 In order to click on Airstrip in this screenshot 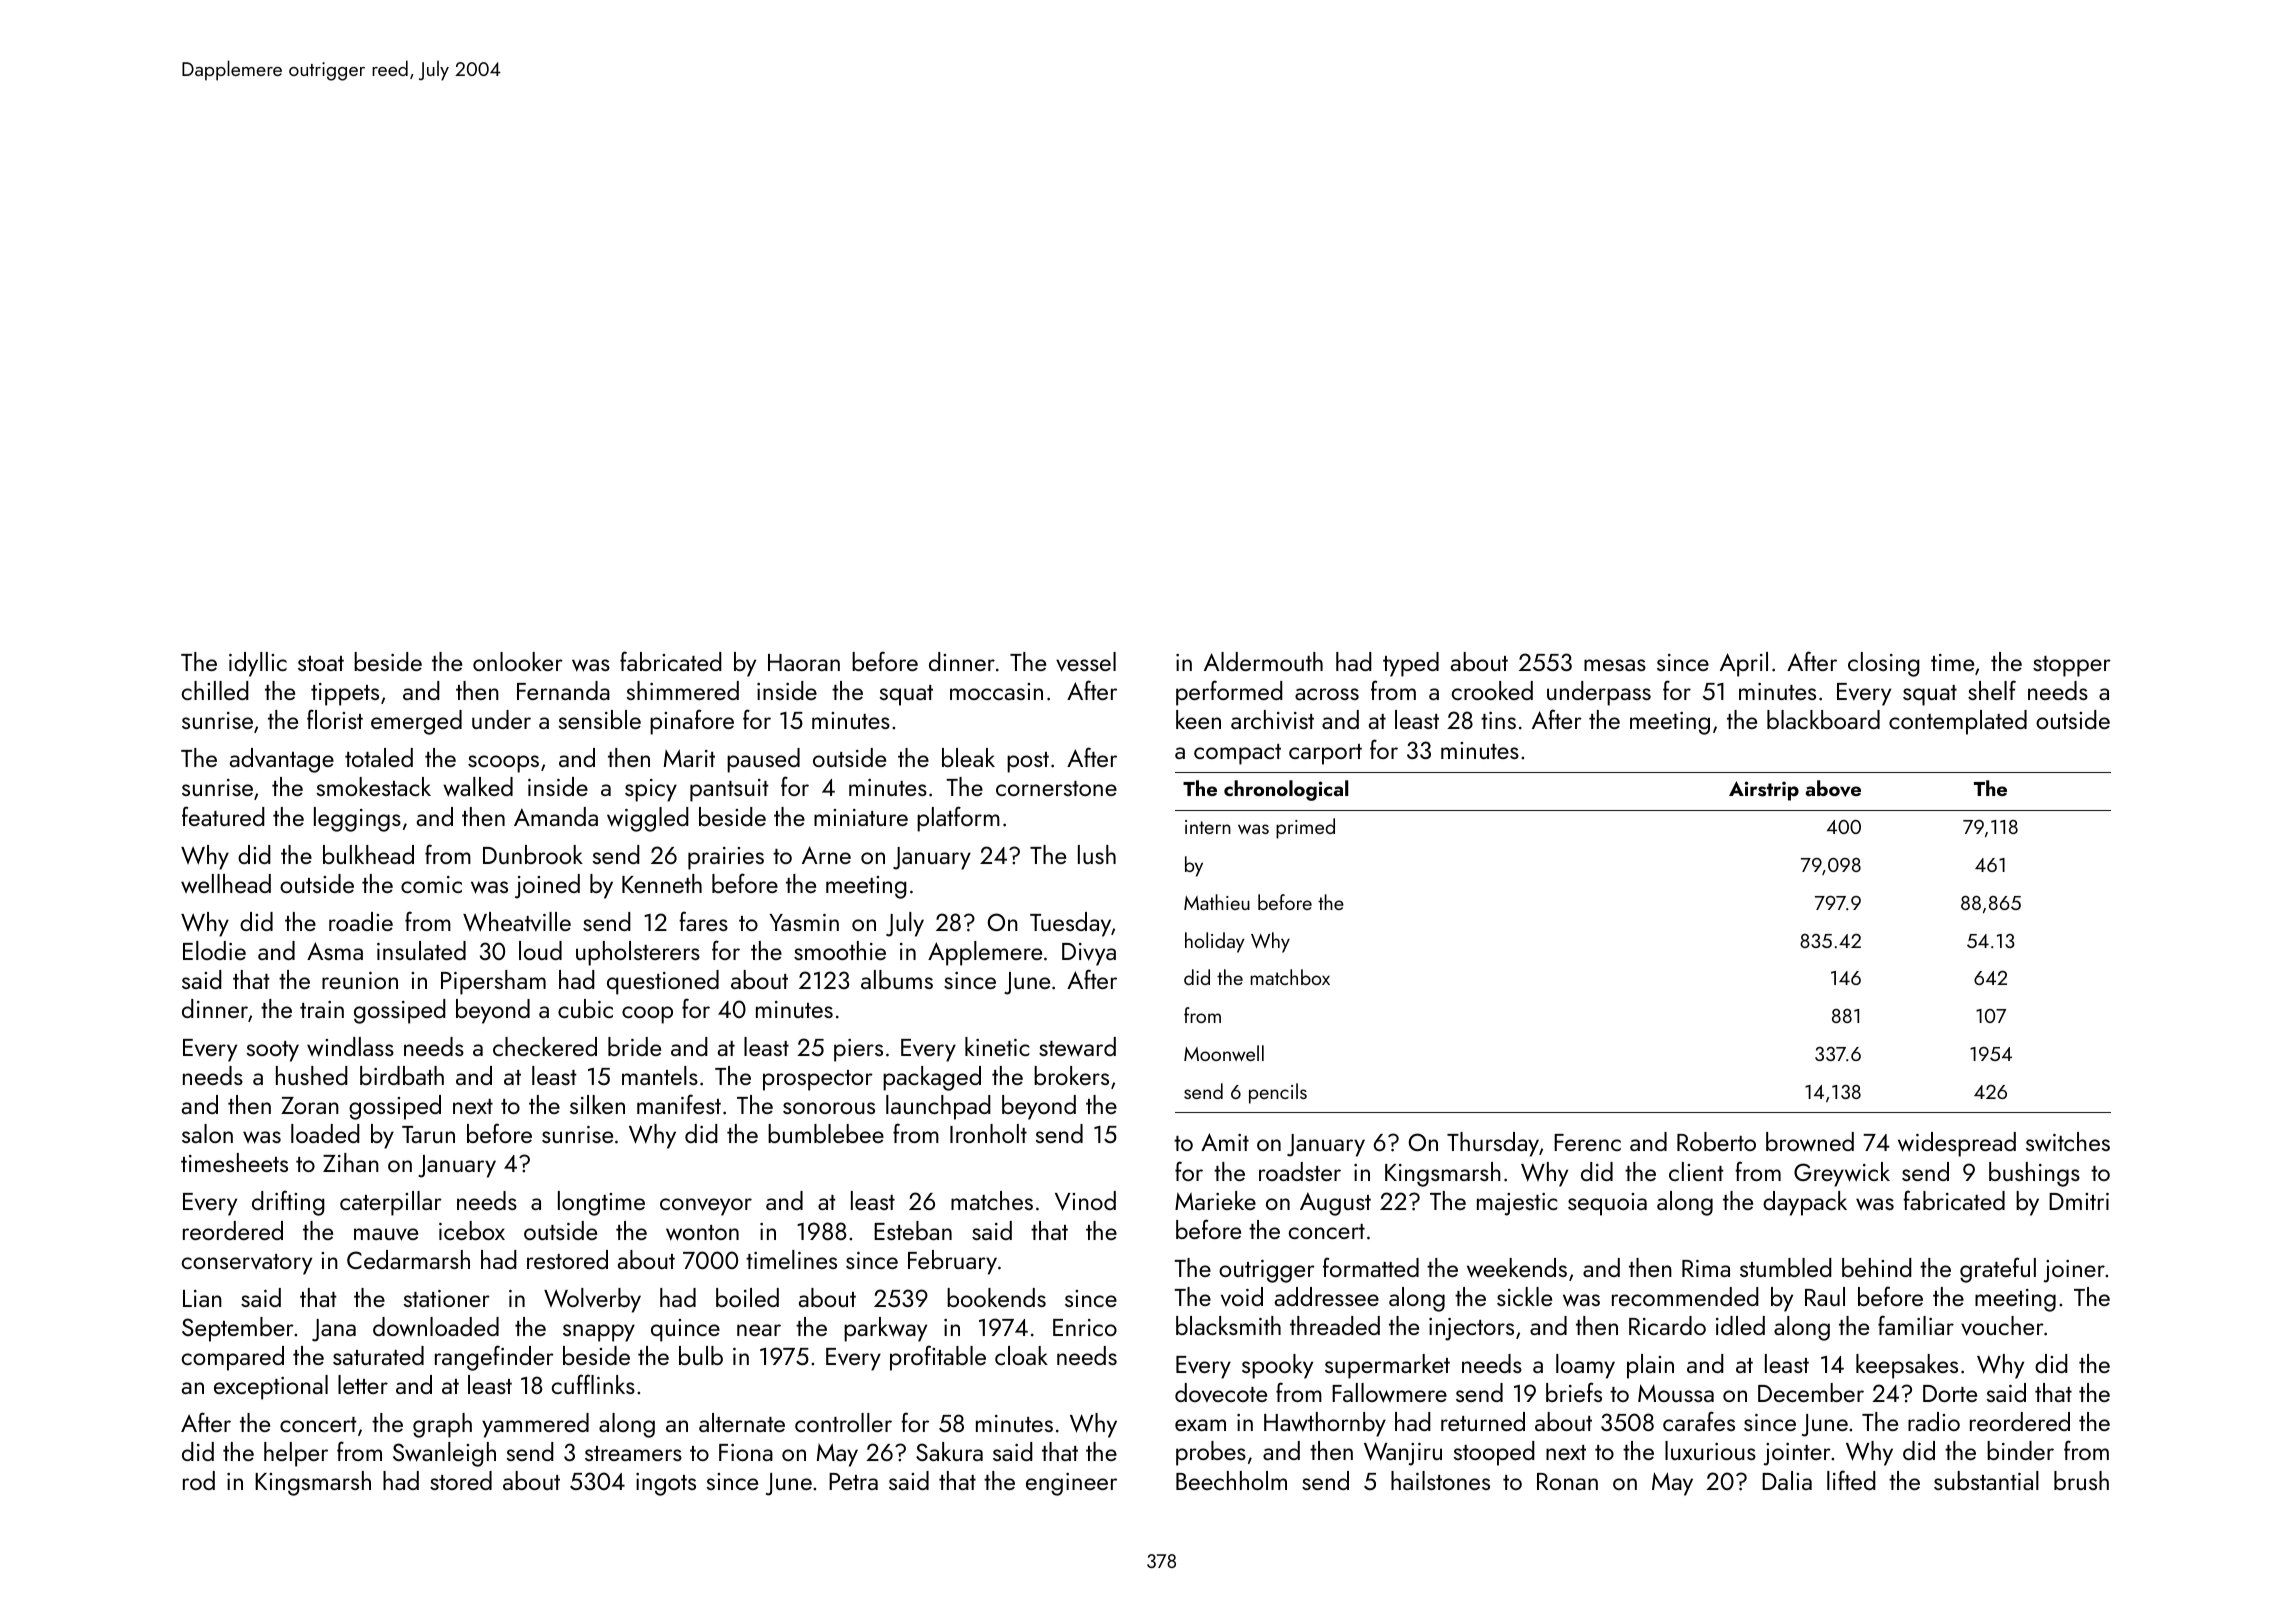, I will do `click(1764, 791)`.
